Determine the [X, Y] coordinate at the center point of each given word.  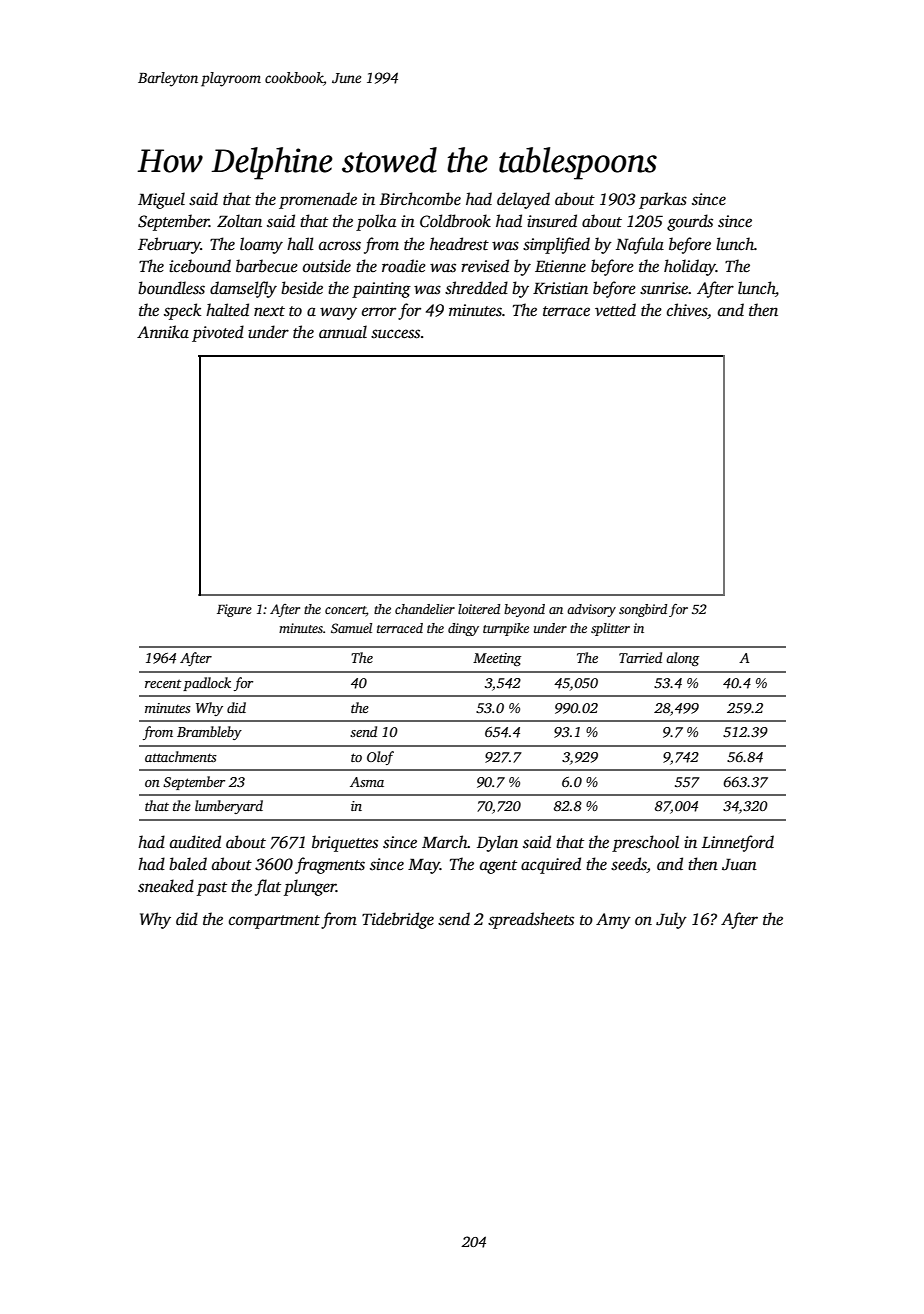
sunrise [664, 288]
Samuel [351, 628]
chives [687, 310]
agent [498, 867]
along [682, 659]
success [395, 334]
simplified [556, 245]
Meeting [497, 659]
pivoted [218, 333]
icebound [200, 266]
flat [268, 887]
